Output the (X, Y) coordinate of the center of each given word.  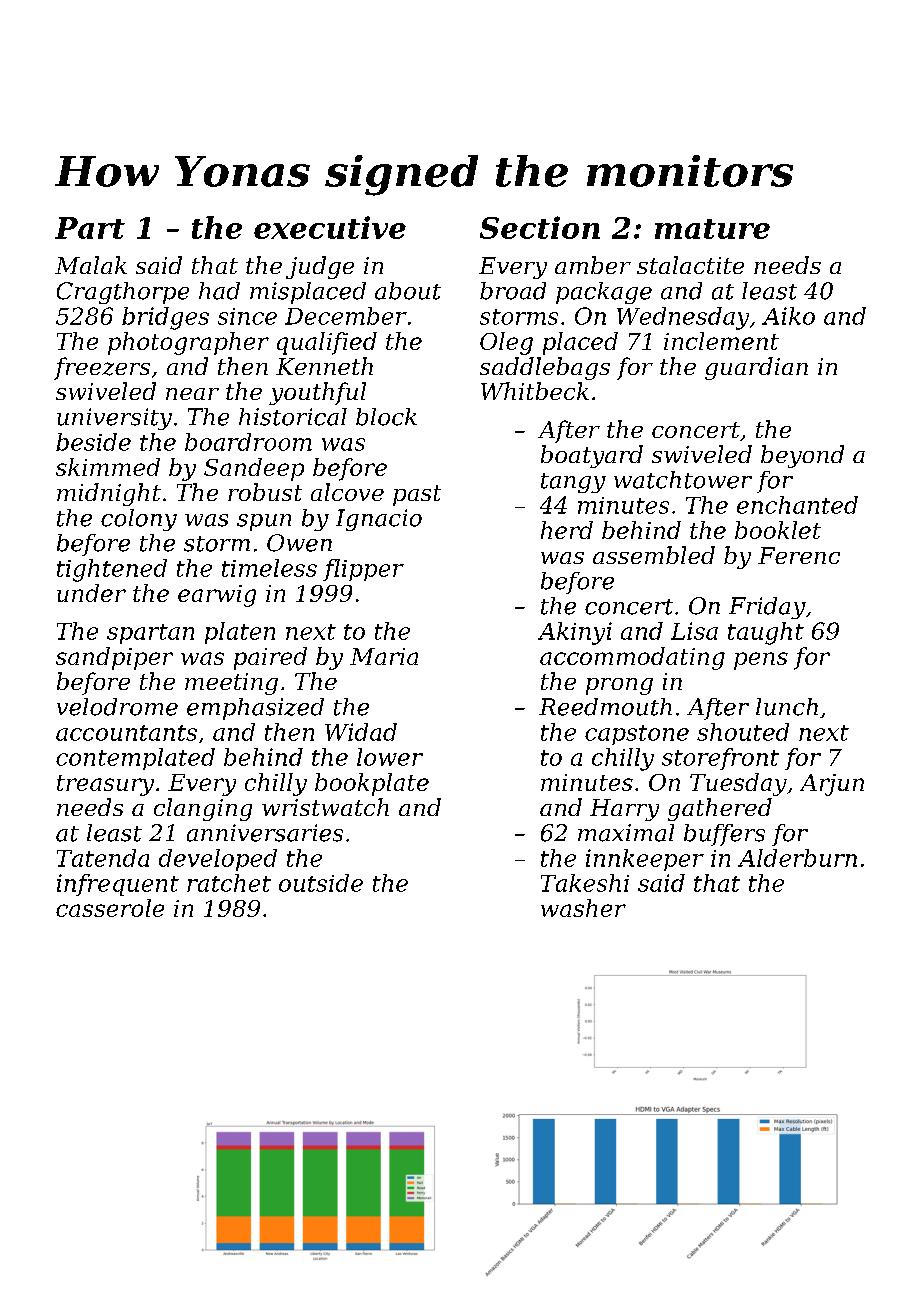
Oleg (506, 343)
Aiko (788, 316)
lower (390, 757)
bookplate (372, 784)
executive (330, 227)
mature (712, 229)
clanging (203, 809)
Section (540, 227)
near (192, 394)
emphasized (255, 709)
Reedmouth (605, 707)
